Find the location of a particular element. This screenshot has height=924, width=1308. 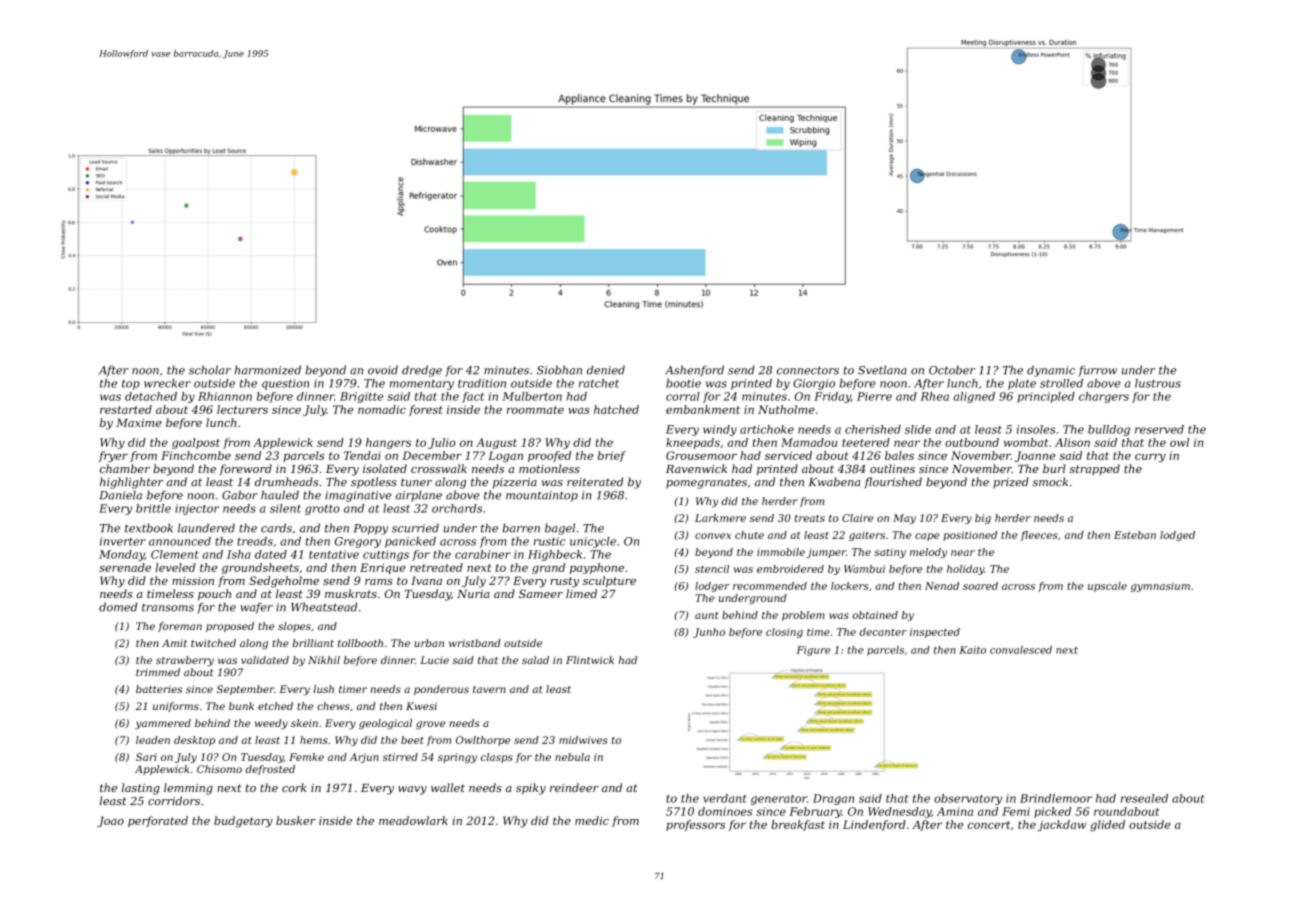

wrecker is located at coordinates (167, 383).
